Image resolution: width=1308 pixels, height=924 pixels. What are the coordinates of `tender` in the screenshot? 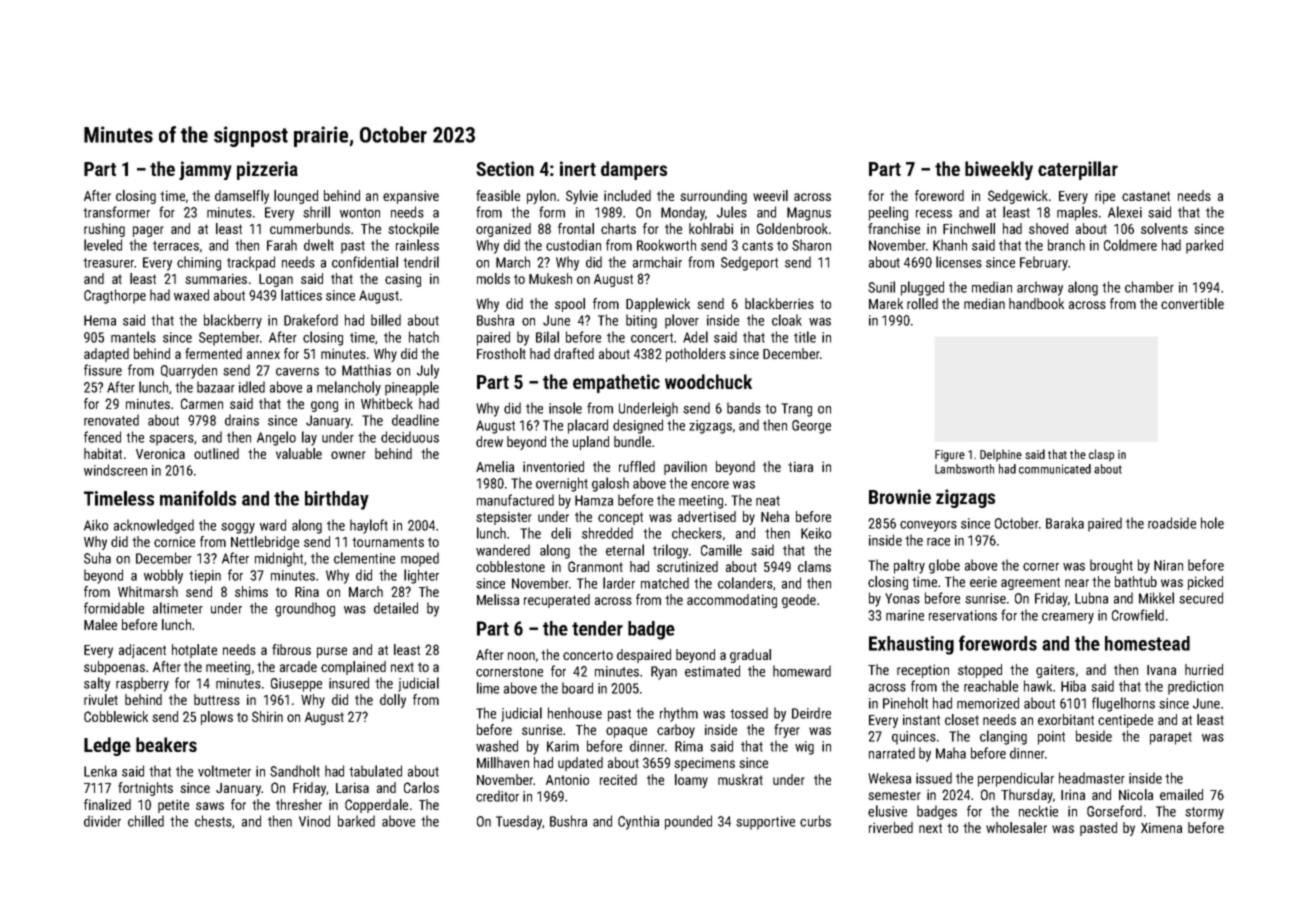 It's located at (597, 628).
